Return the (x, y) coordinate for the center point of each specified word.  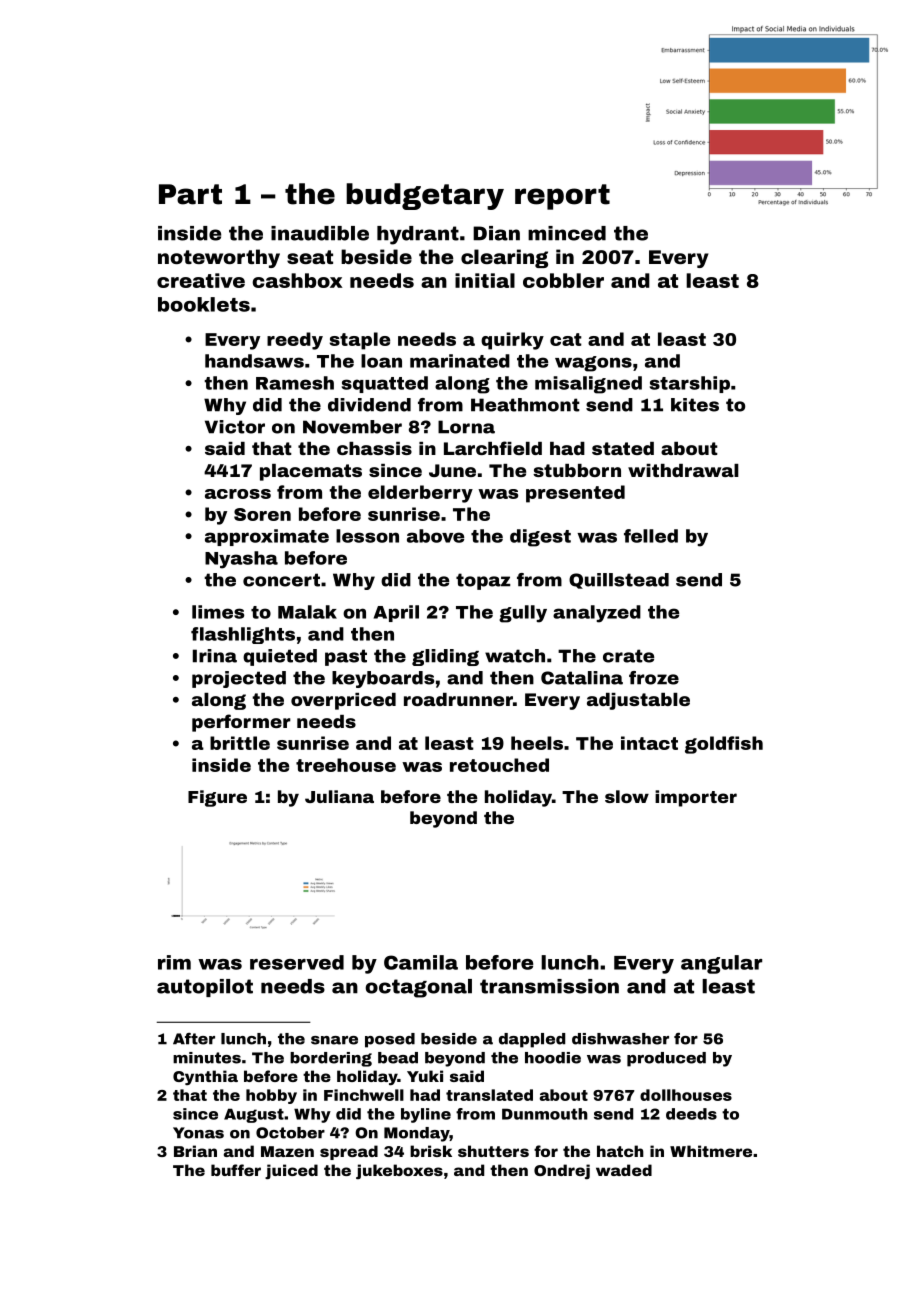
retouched (499, 765)
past (346, 657)
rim (174, 962)
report (562, 197)
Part (190, 194)
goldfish (724, 745)
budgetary (425, 196)
